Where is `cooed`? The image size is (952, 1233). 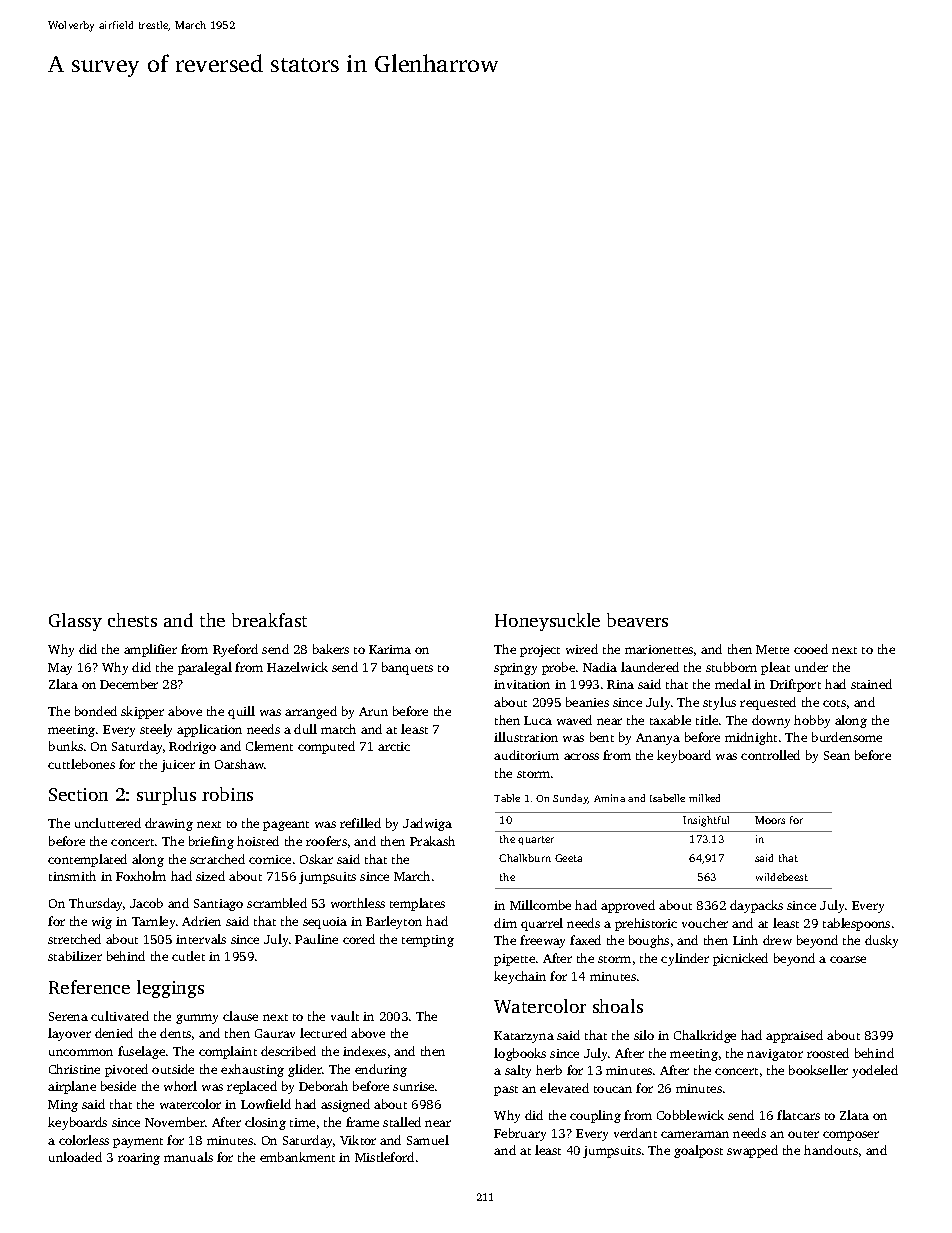 cooed is located at coordinates (811, 649).
